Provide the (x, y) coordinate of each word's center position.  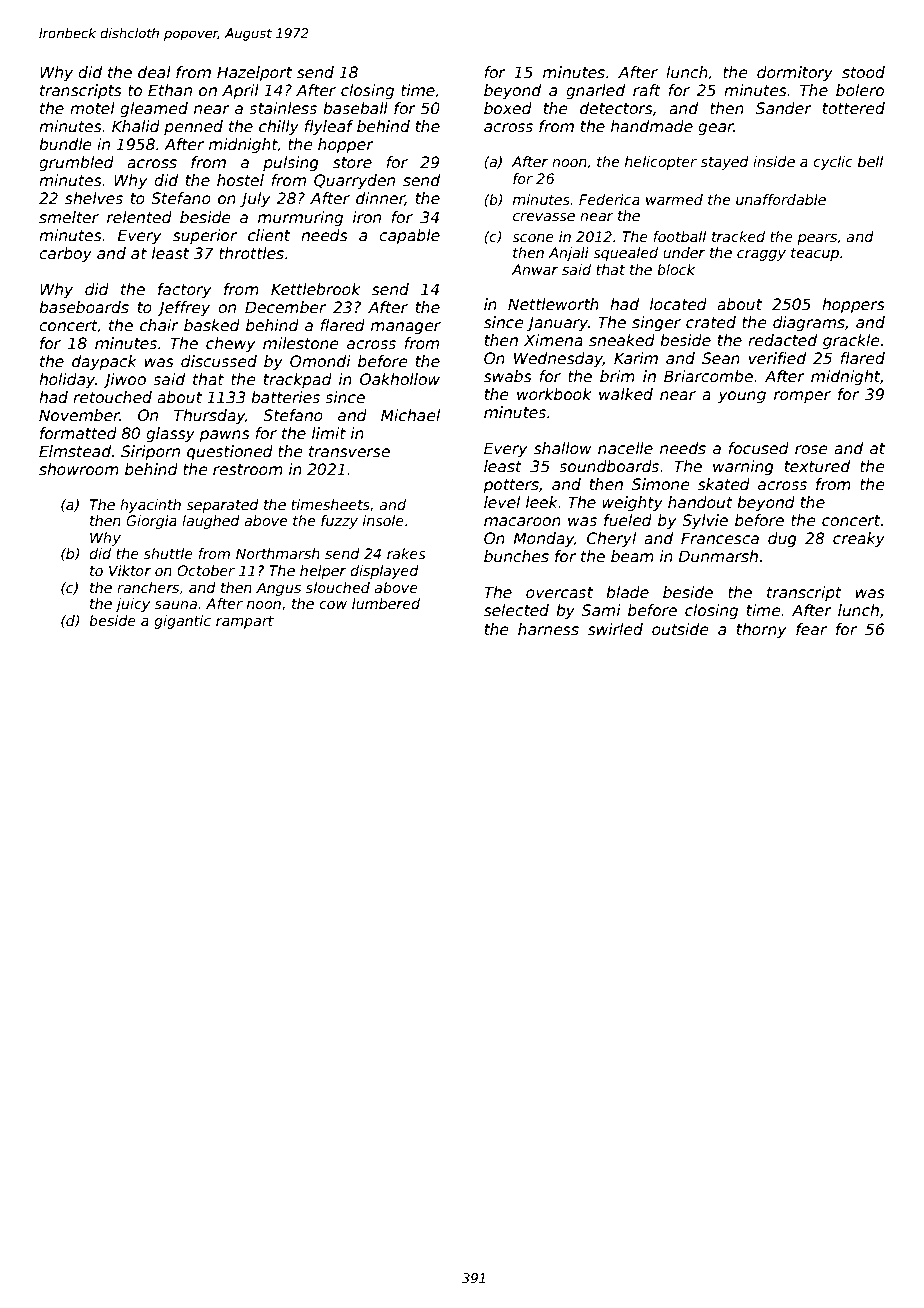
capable (409, 236)
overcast (559, 593)
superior (205, 236)
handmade (652, 126)
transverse (349, 452)
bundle (65, 144)
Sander (784, 108)
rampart (245, 622)
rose (811, 450)
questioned (230, 452)
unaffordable (781, 199)
